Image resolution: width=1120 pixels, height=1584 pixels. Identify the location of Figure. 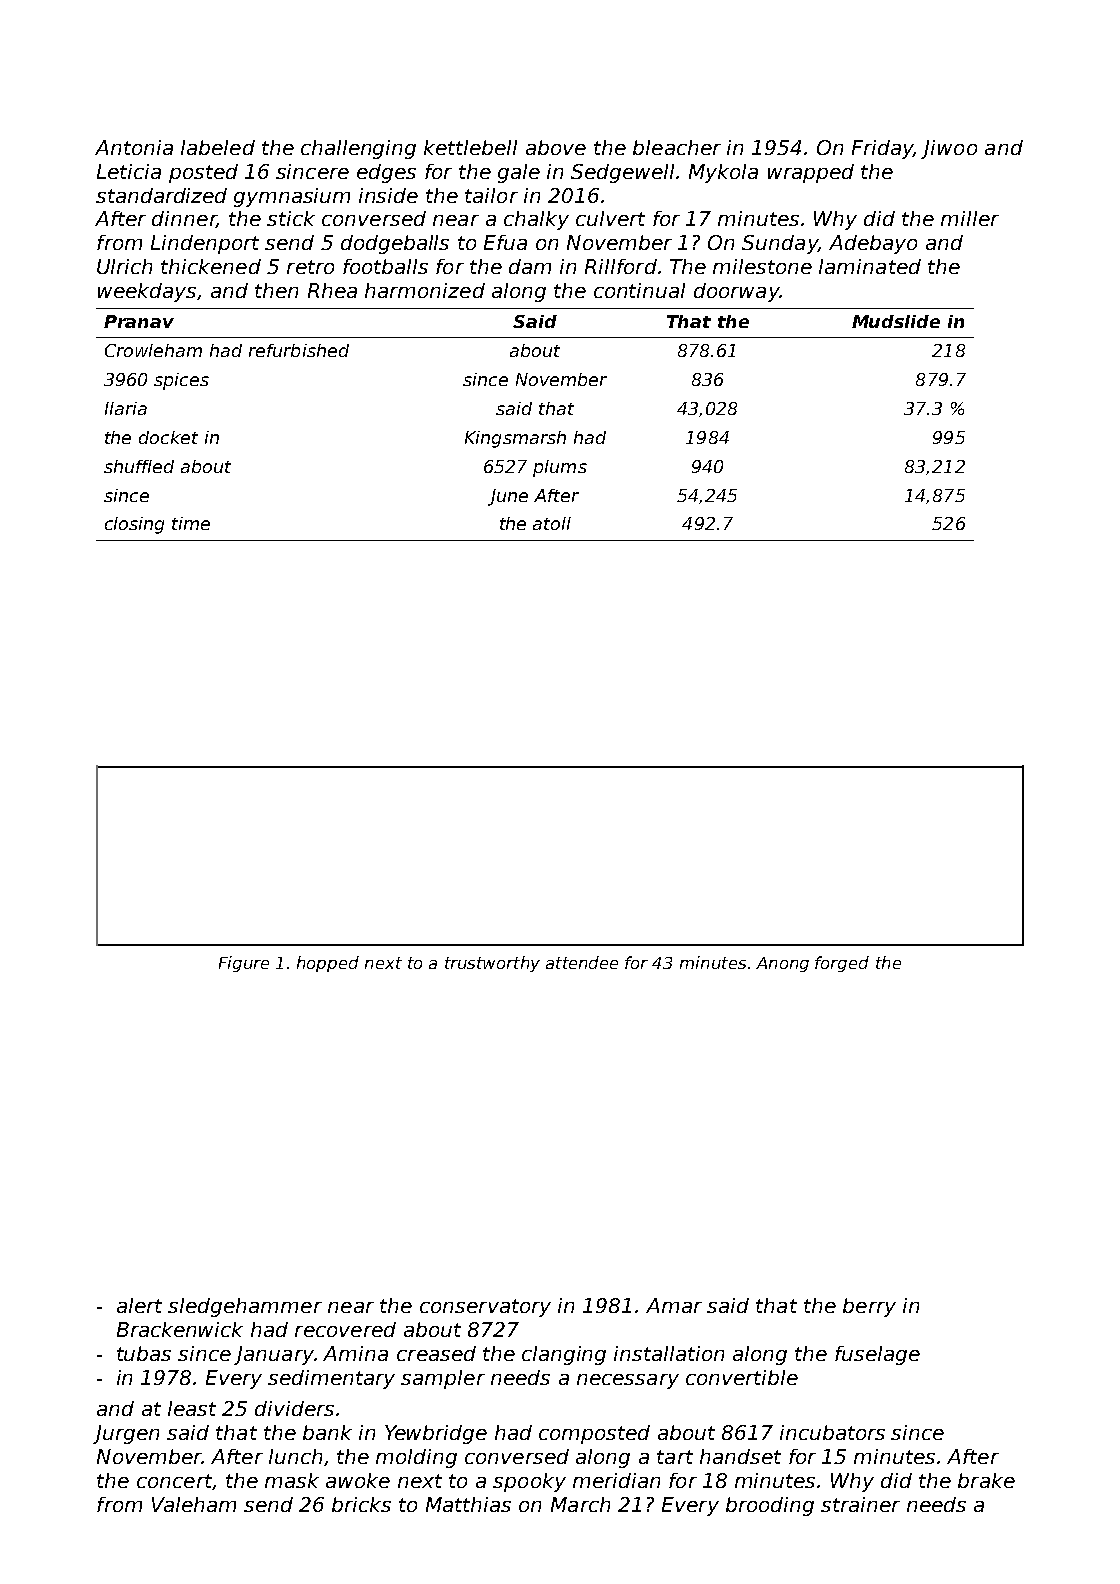
(244, 964).
